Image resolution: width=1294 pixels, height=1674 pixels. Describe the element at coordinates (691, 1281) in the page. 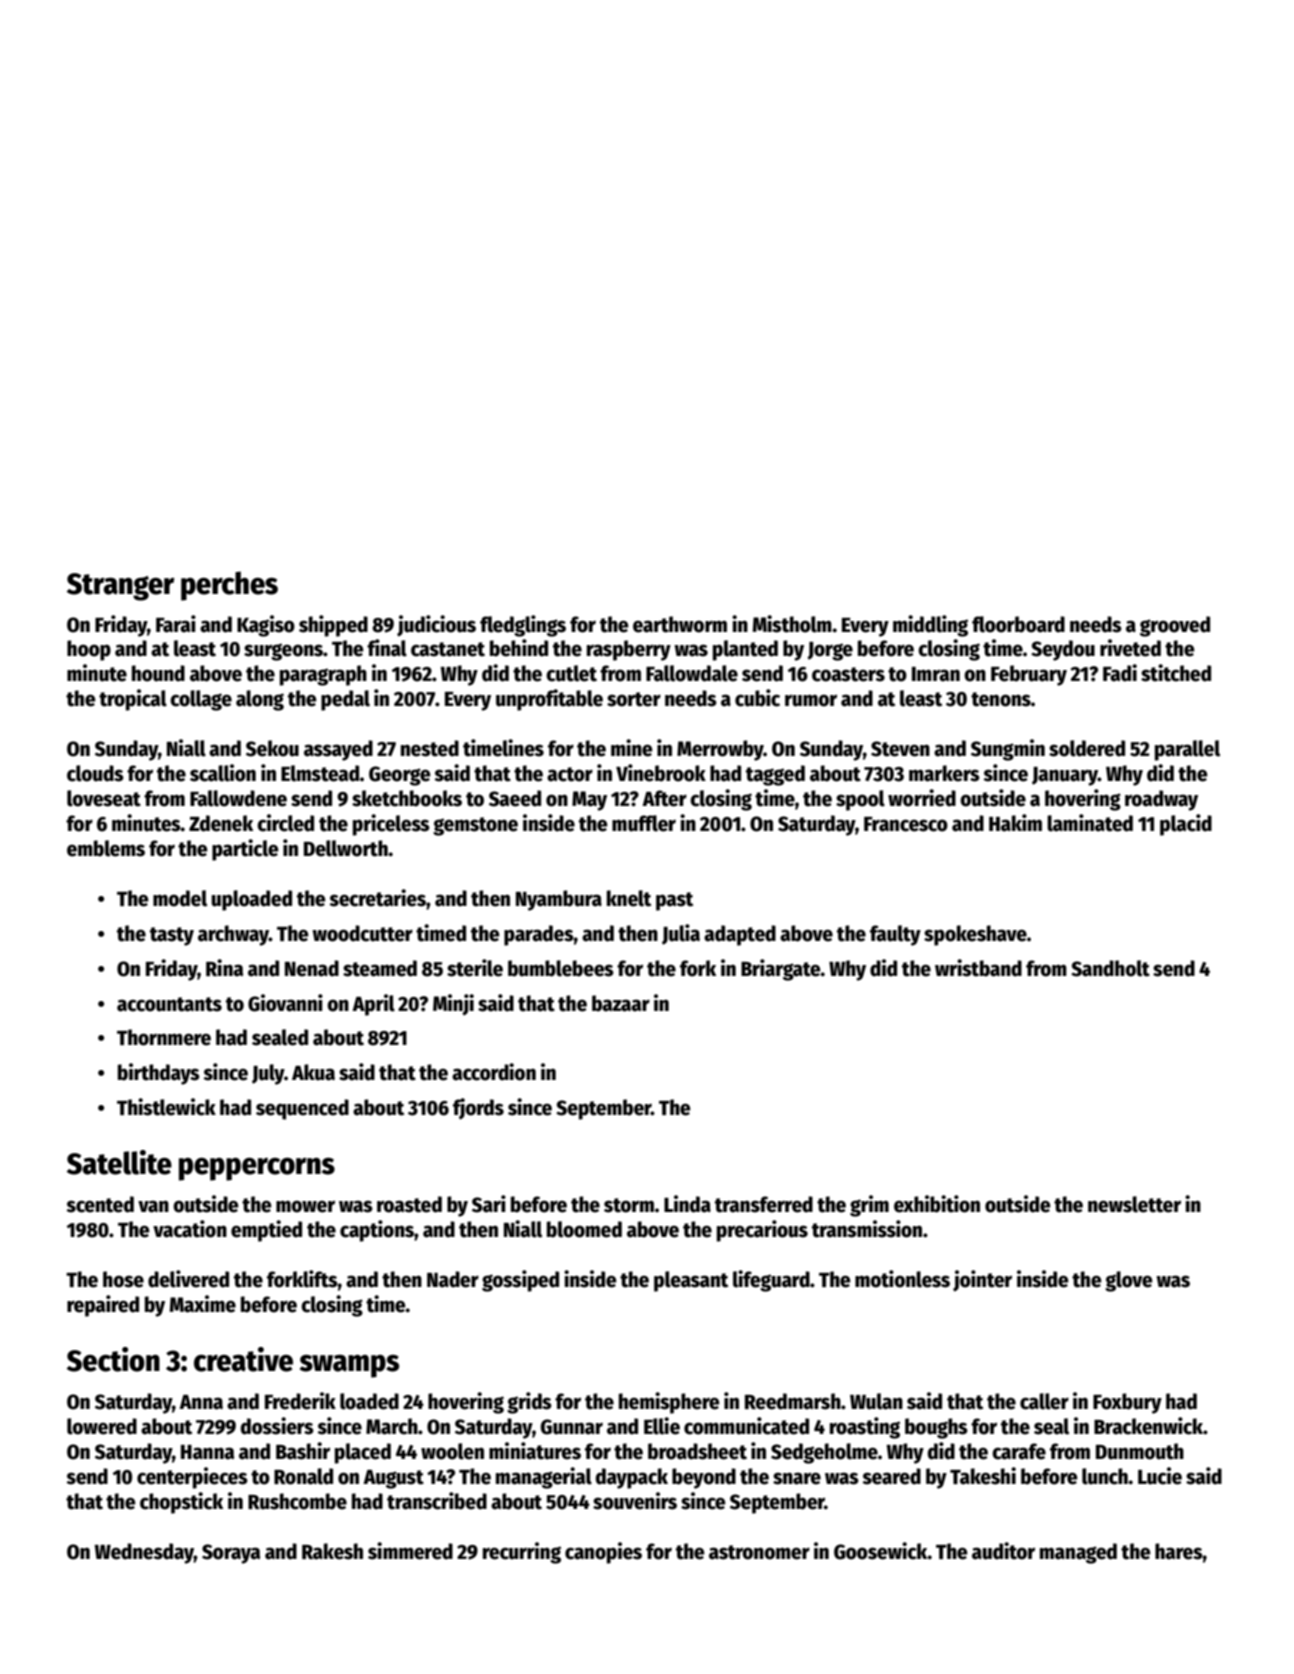

I see `pleasant` at that location.
